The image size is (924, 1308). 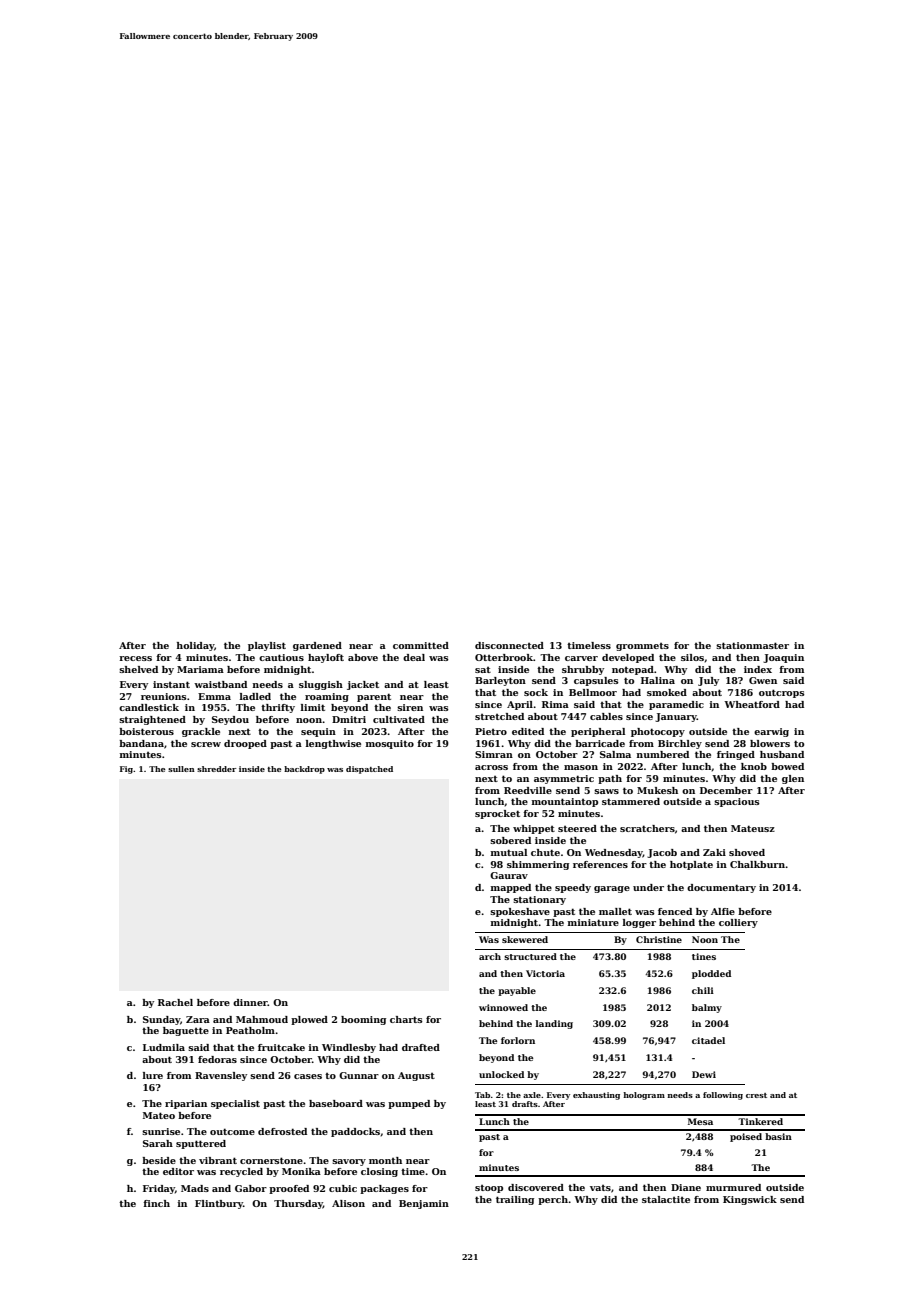 I want to click on sullen, so click(x=181, y=769).
